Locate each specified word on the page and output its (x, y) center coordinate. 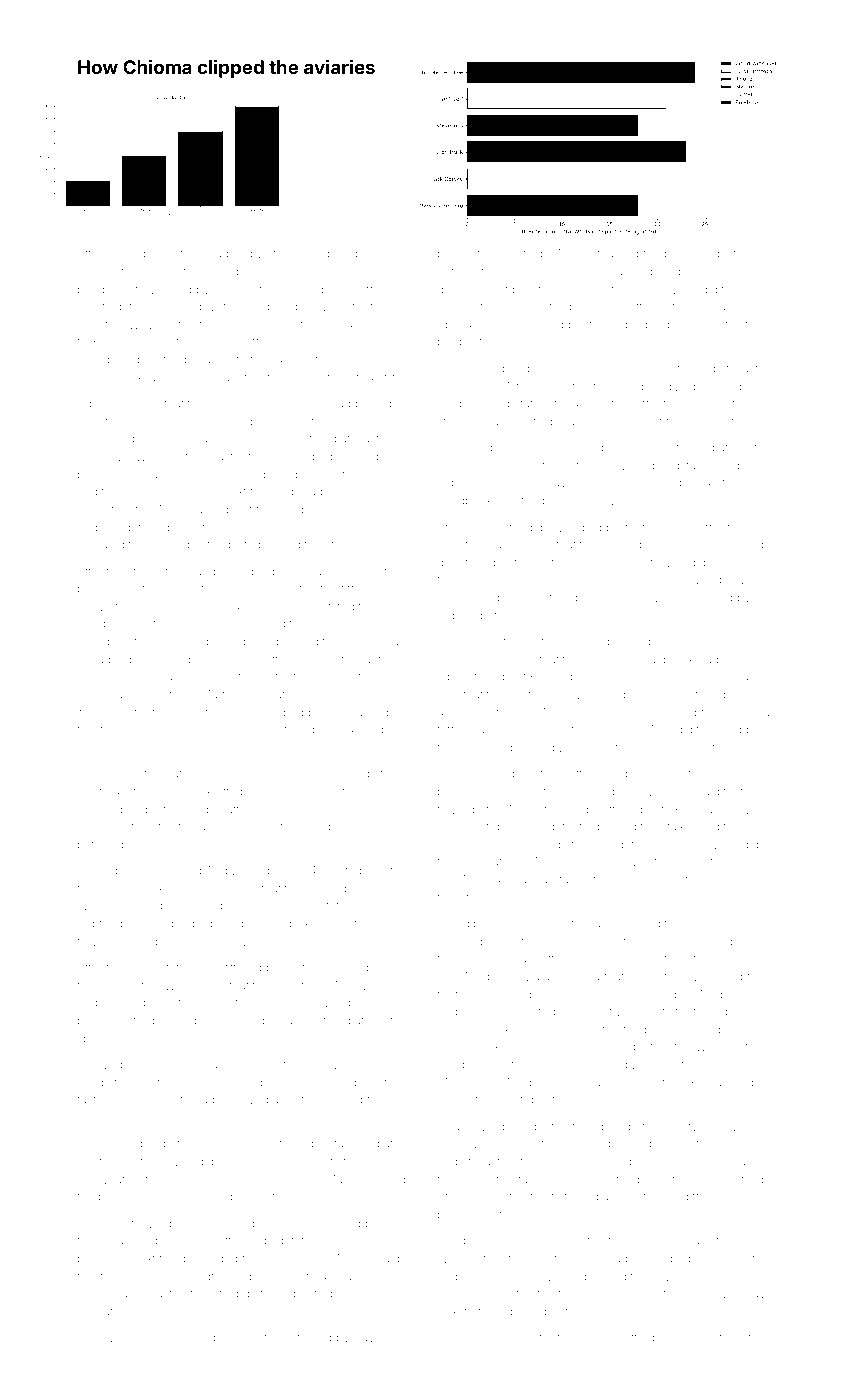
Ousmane (713, 306)
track (110, 888)
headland (227, 253)
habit (254, 1337)
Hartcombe (603, 1099)
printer (349, 308)
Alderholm (568, 1064)
